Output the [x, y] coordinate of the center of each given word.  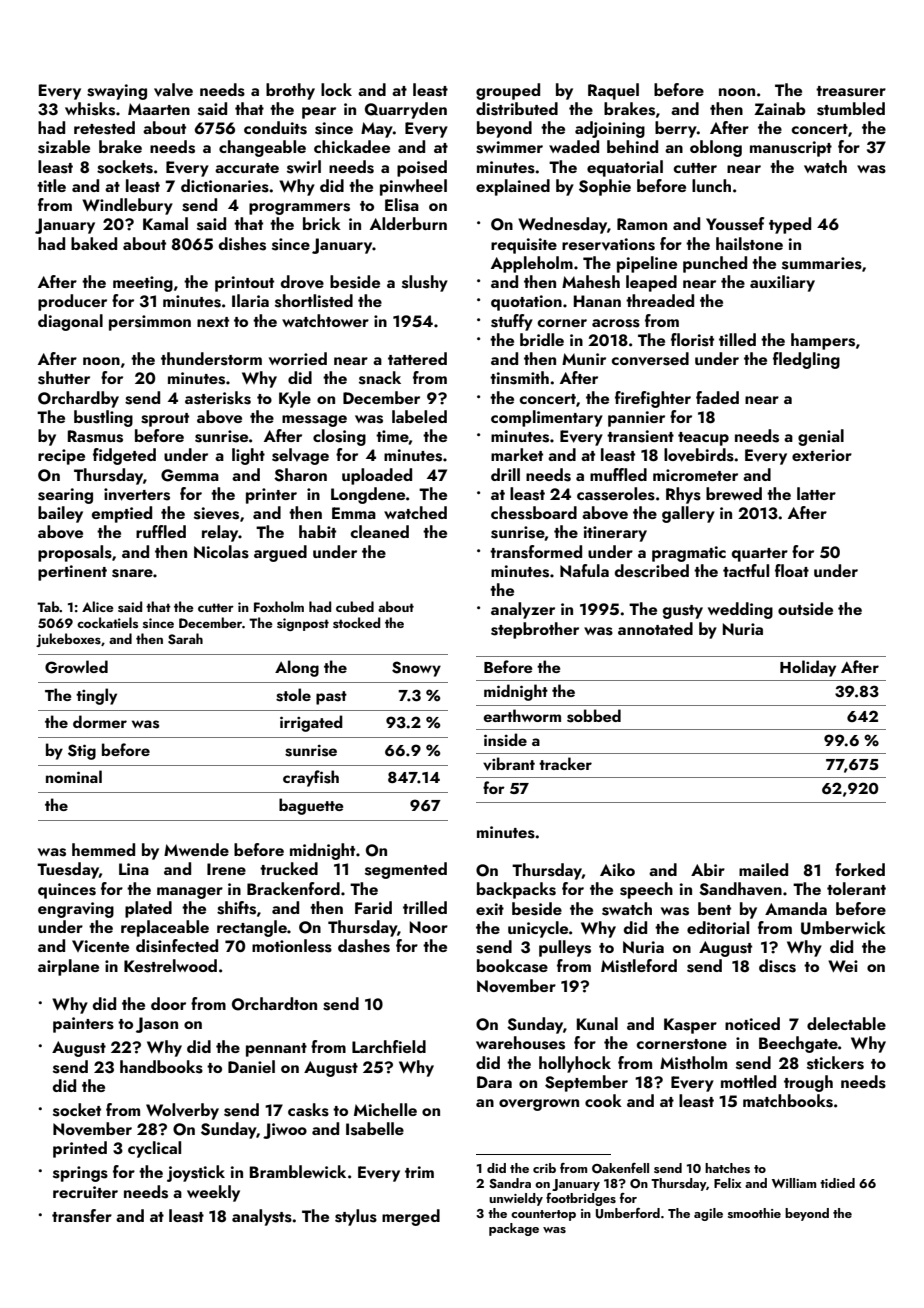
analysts [262, 1217]
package [514, 1229]
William [794, 1183]
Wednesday [562, 225]
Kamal [165, 223]
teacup [703, 439]
